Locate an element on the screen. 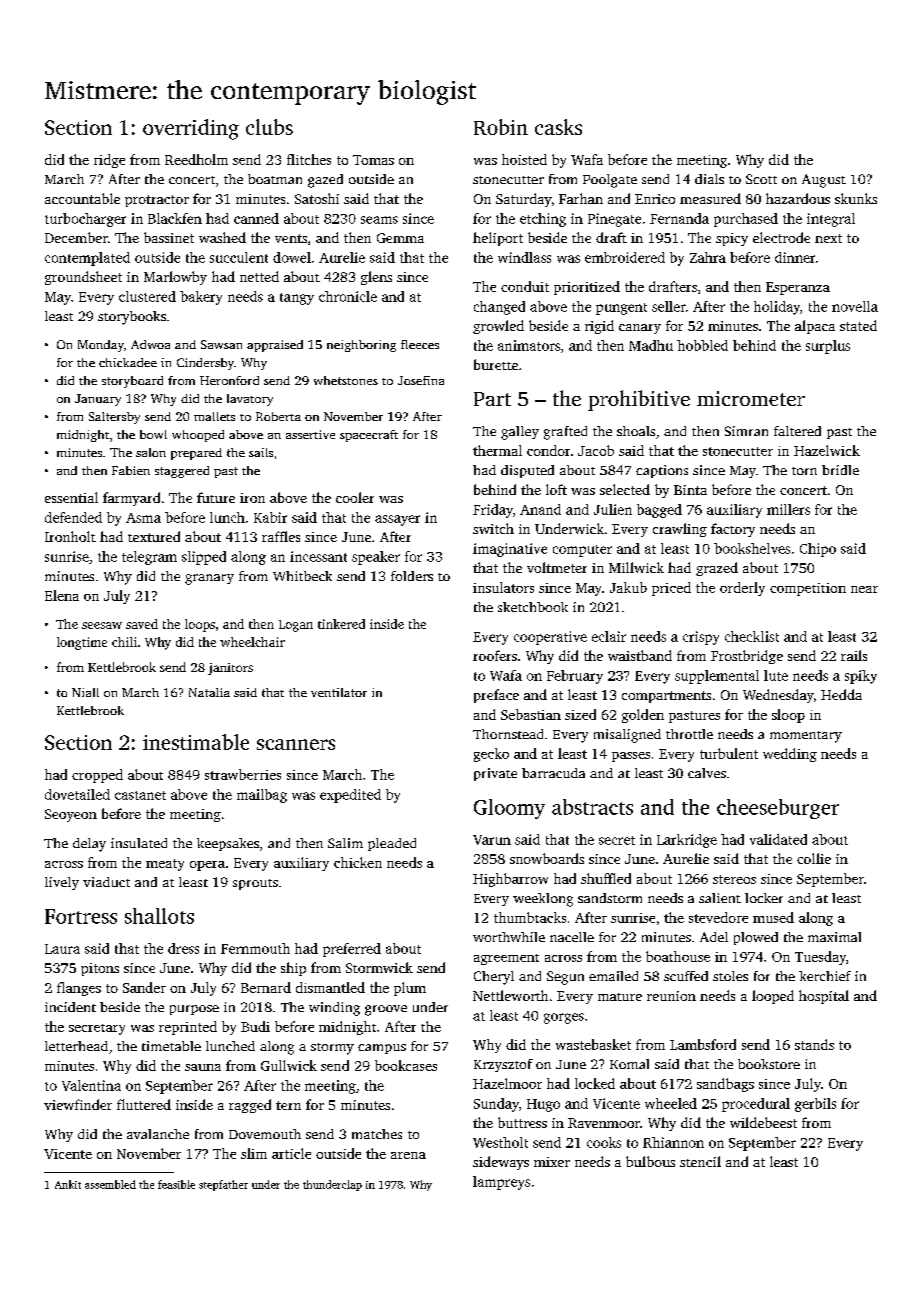 The width and height of the screenshot is (924, 1308). Adwoa is located at coordinates (150, 344).
